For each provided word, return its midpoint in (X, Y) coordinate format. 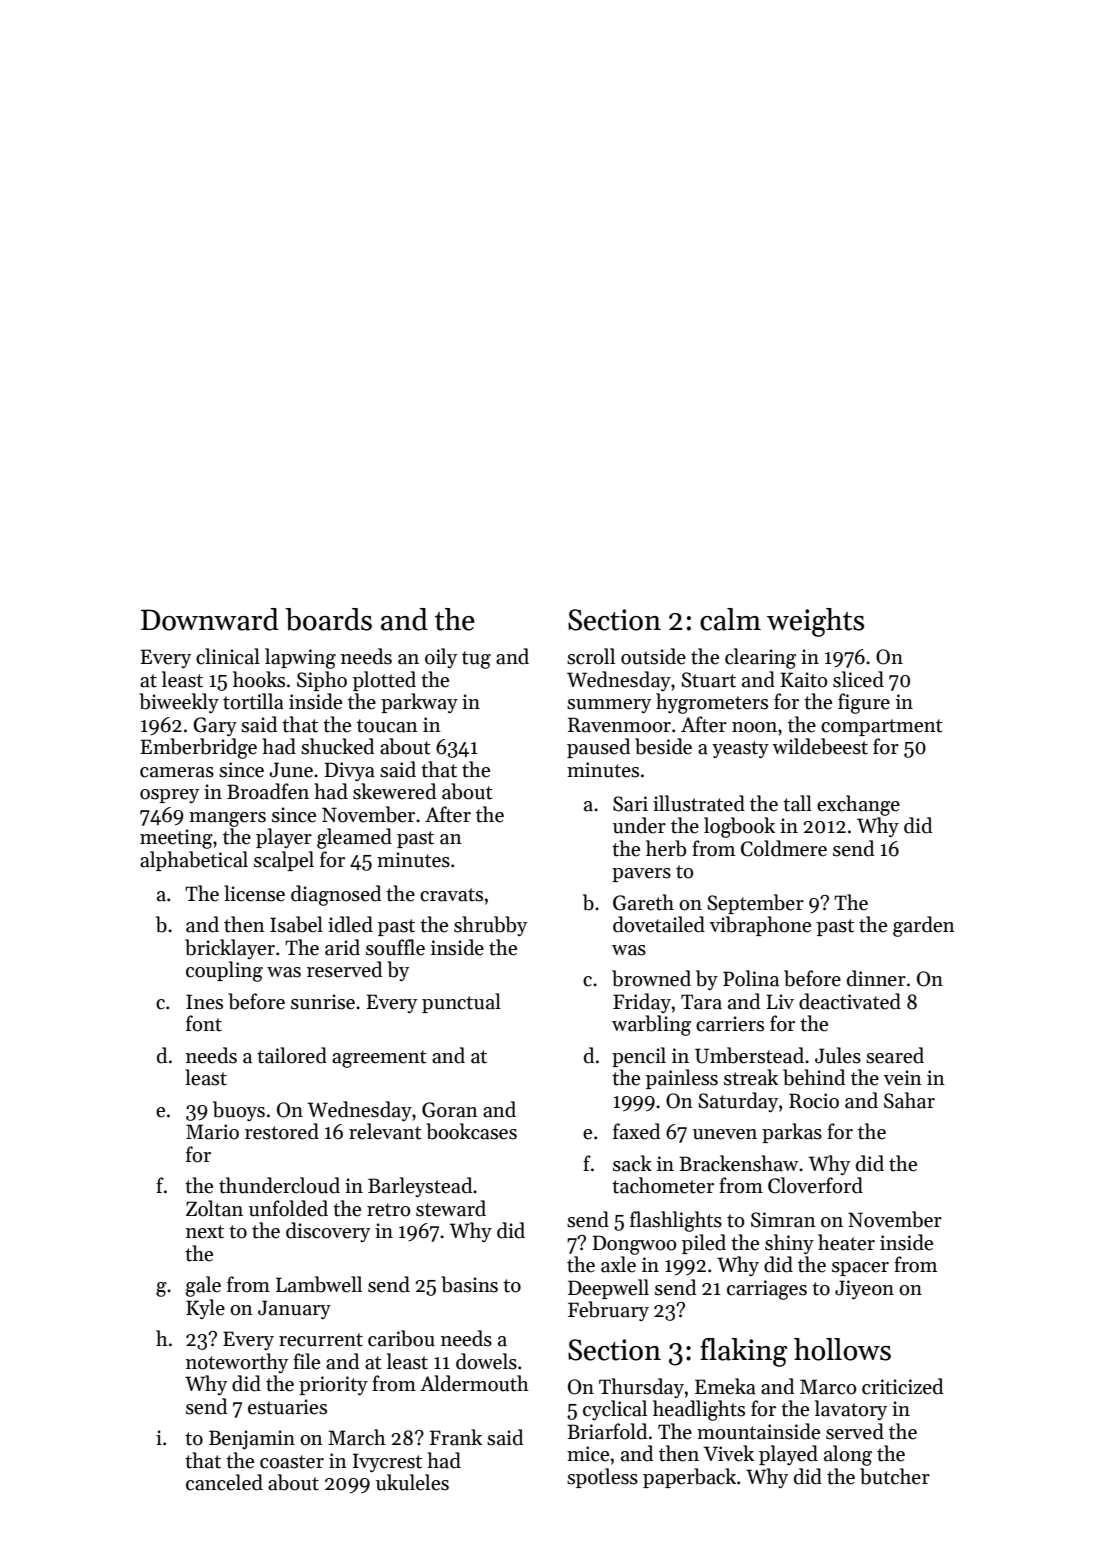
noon (754, 727)
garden (924, 926)
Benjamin (252, 1440)
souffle (395, 947)
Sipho (322, 681)
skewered (394, 791)
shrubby (490, 926)
